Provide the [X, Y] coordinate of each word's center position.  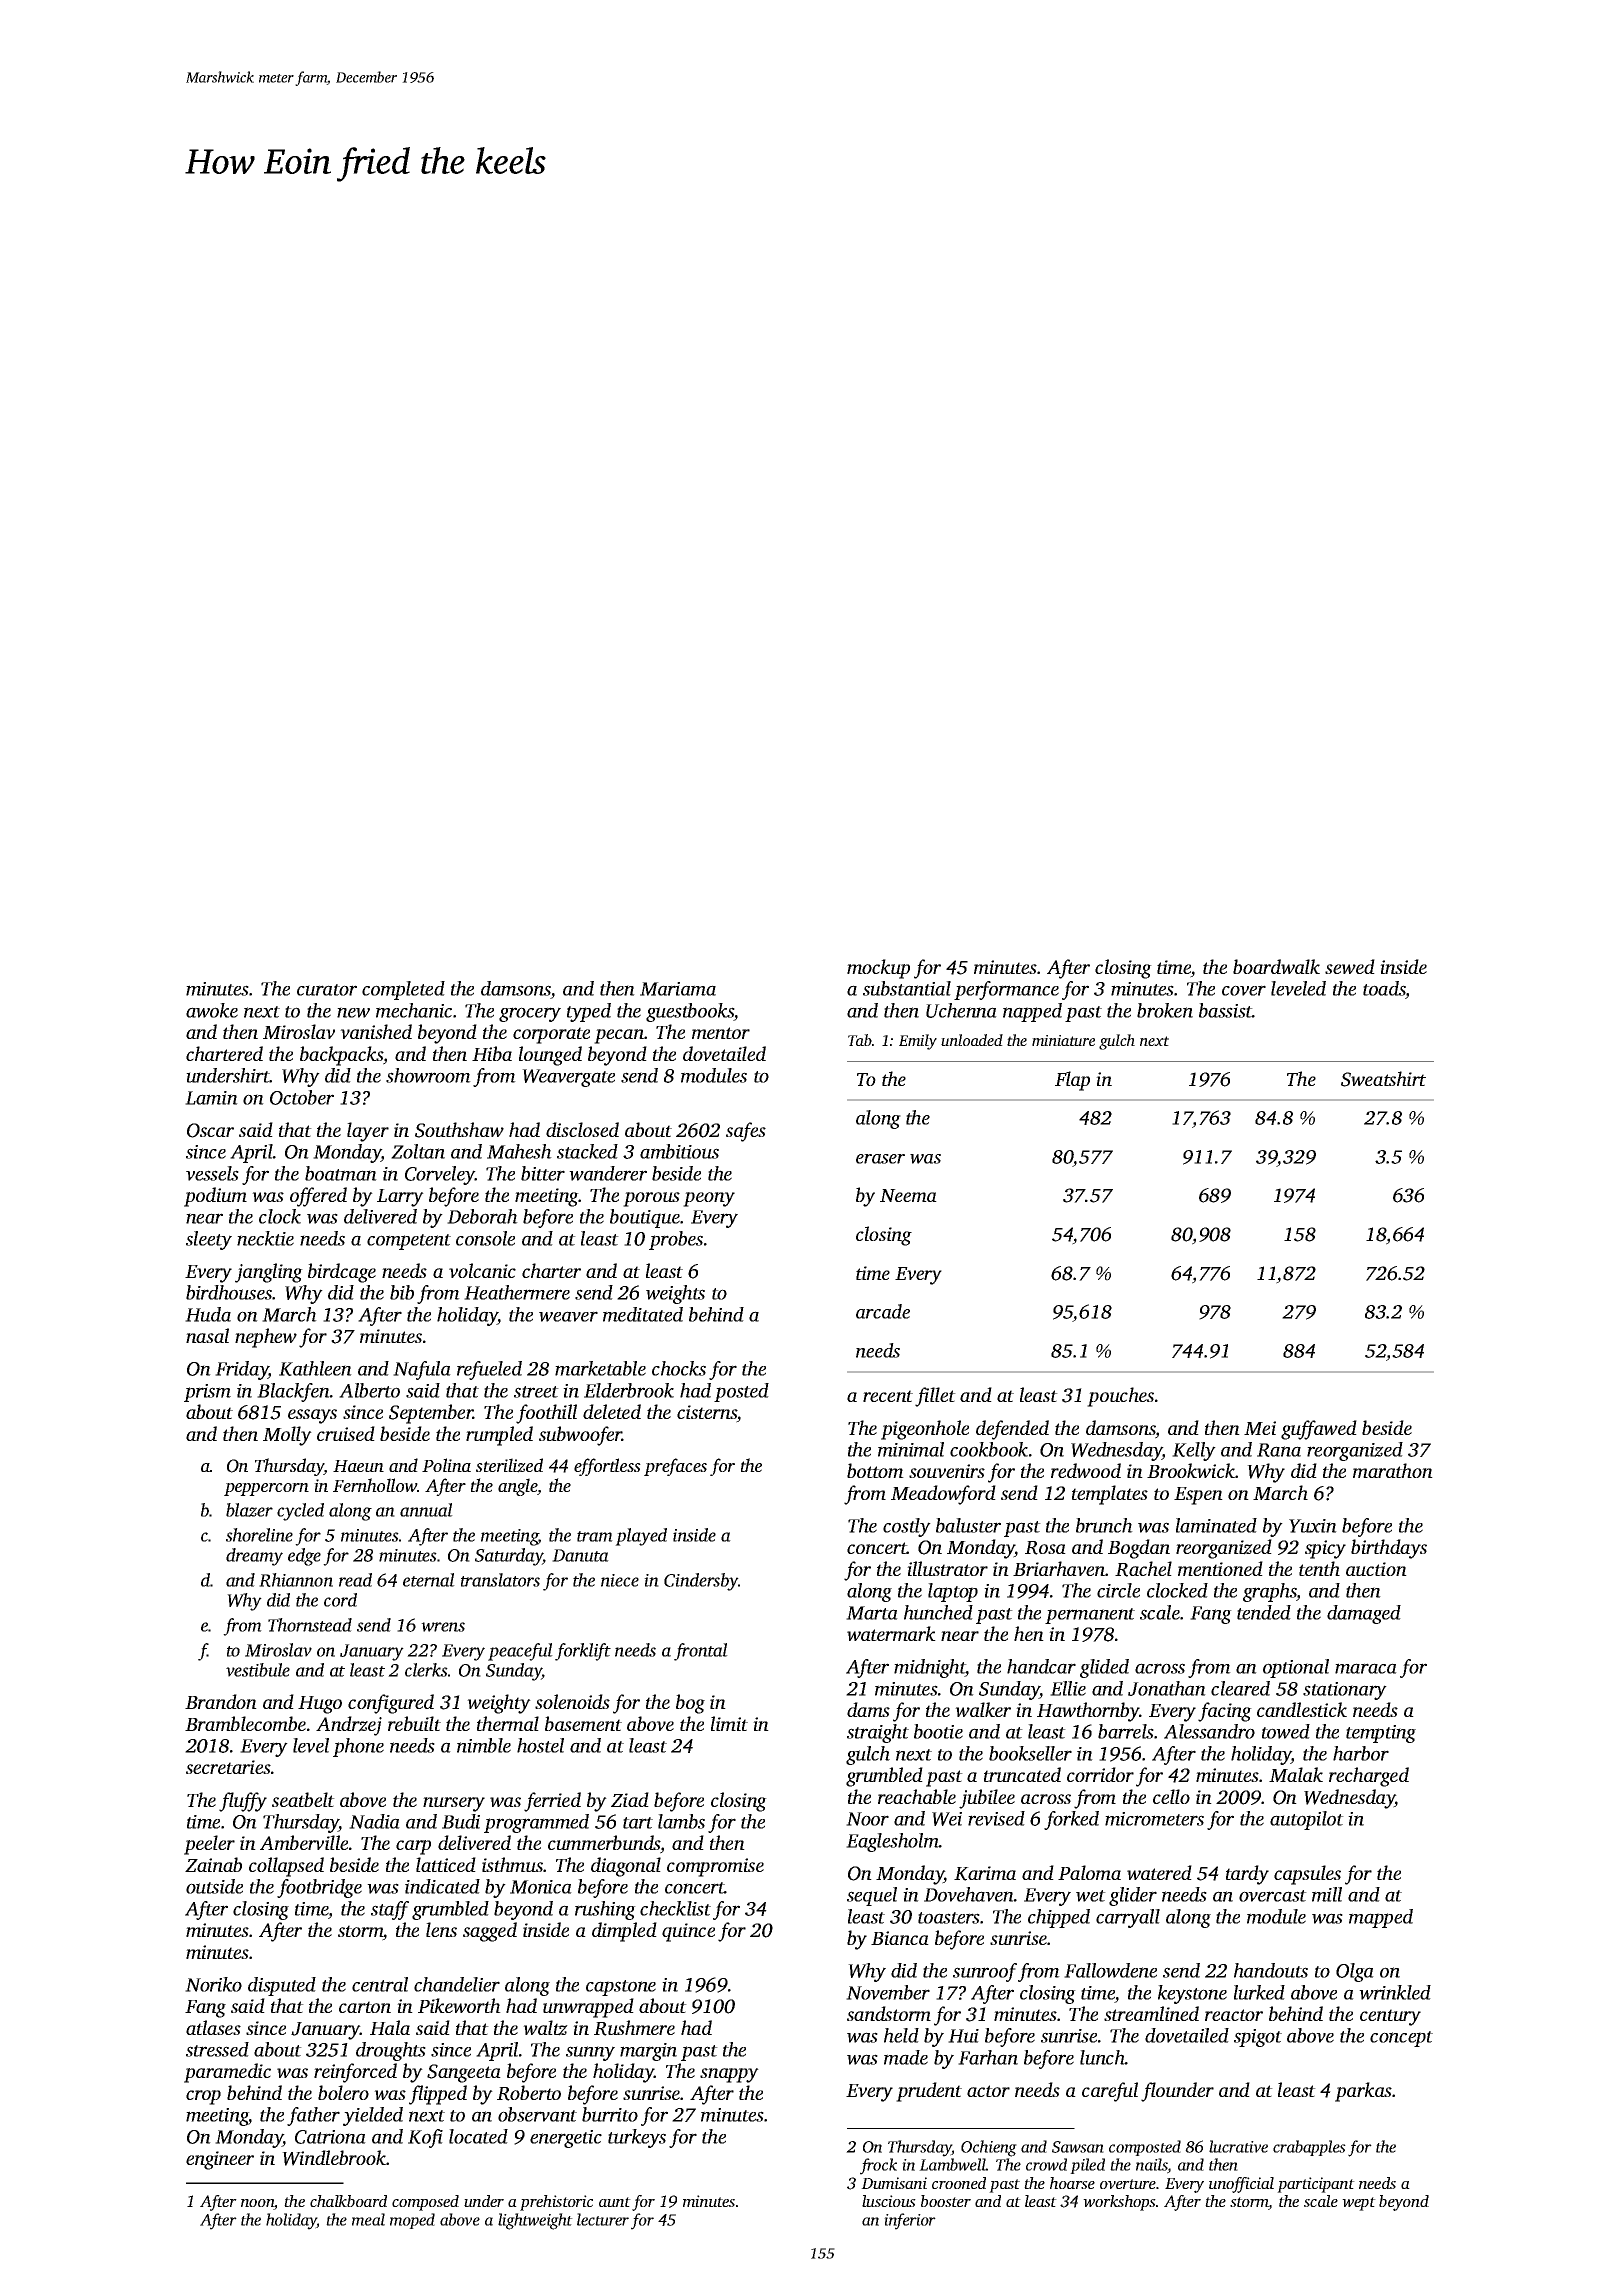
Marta [872, 1613]
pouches [1120, 1397]
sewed [1350, 966]
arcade [883, 1311]
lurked [1259, 1992]
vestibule [258, 1670]
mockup [878, 969]
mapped [1381, 1918]
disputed [282, 1986]
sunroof [985, 1972]
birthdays [1389, 1549]
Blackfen [293, 1392]
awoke [212, 1010]
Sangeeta [464, 2073]
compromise [715, 1867]
